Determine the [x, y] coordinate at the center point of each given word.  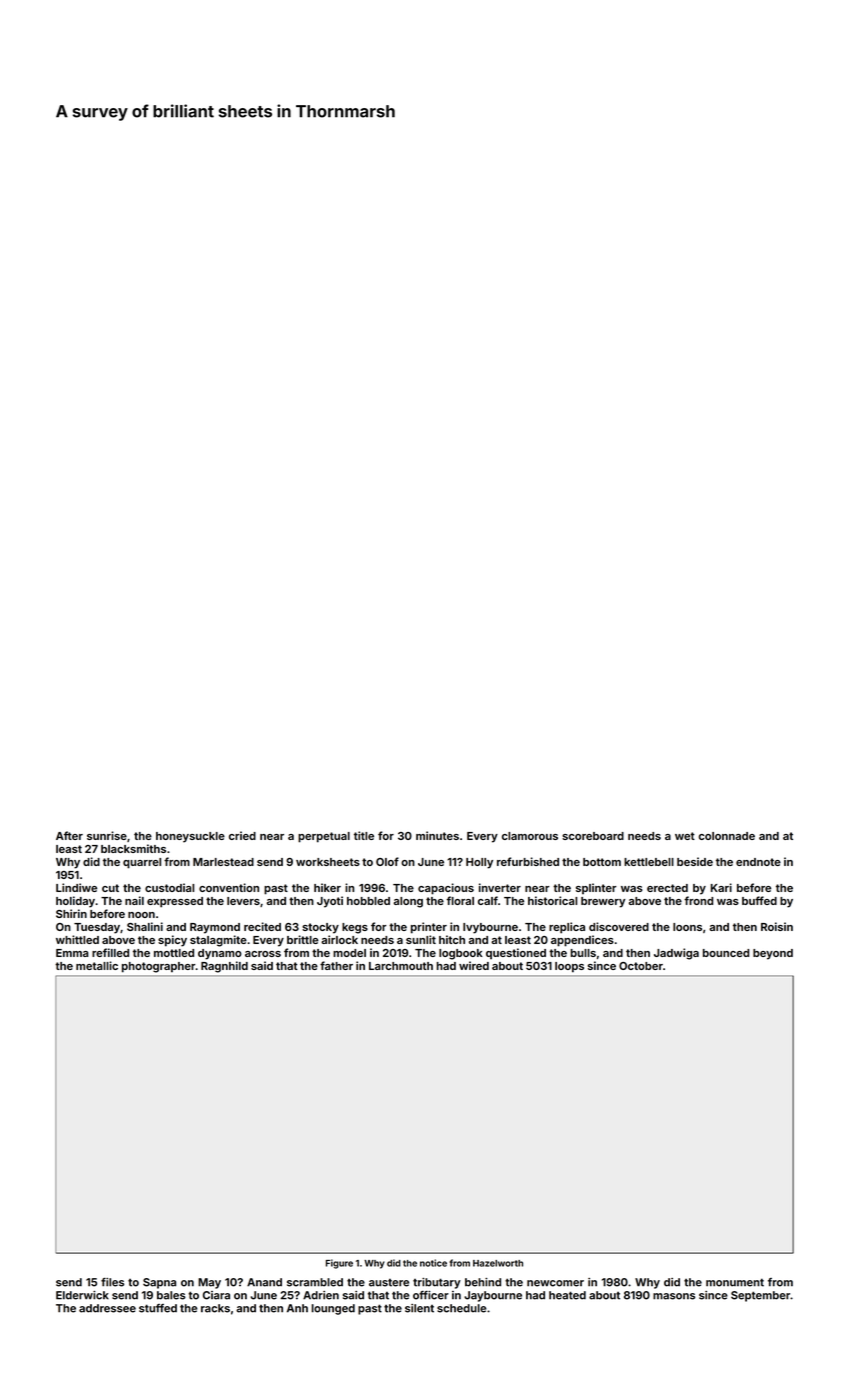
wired [474, 965]
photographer [159, 967]
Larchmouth [401, 966]
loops [569, 967]
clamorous [530, 836]
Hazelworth [498, 1263]
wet [685, 836]
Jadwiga [676, 954]
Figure [339, 1264]
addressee [107, 1308]
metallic [97, 965]
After [69, 835]
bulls [583, 953]
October [641, 966]
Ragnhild [224, 967]
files [112, 1282]
